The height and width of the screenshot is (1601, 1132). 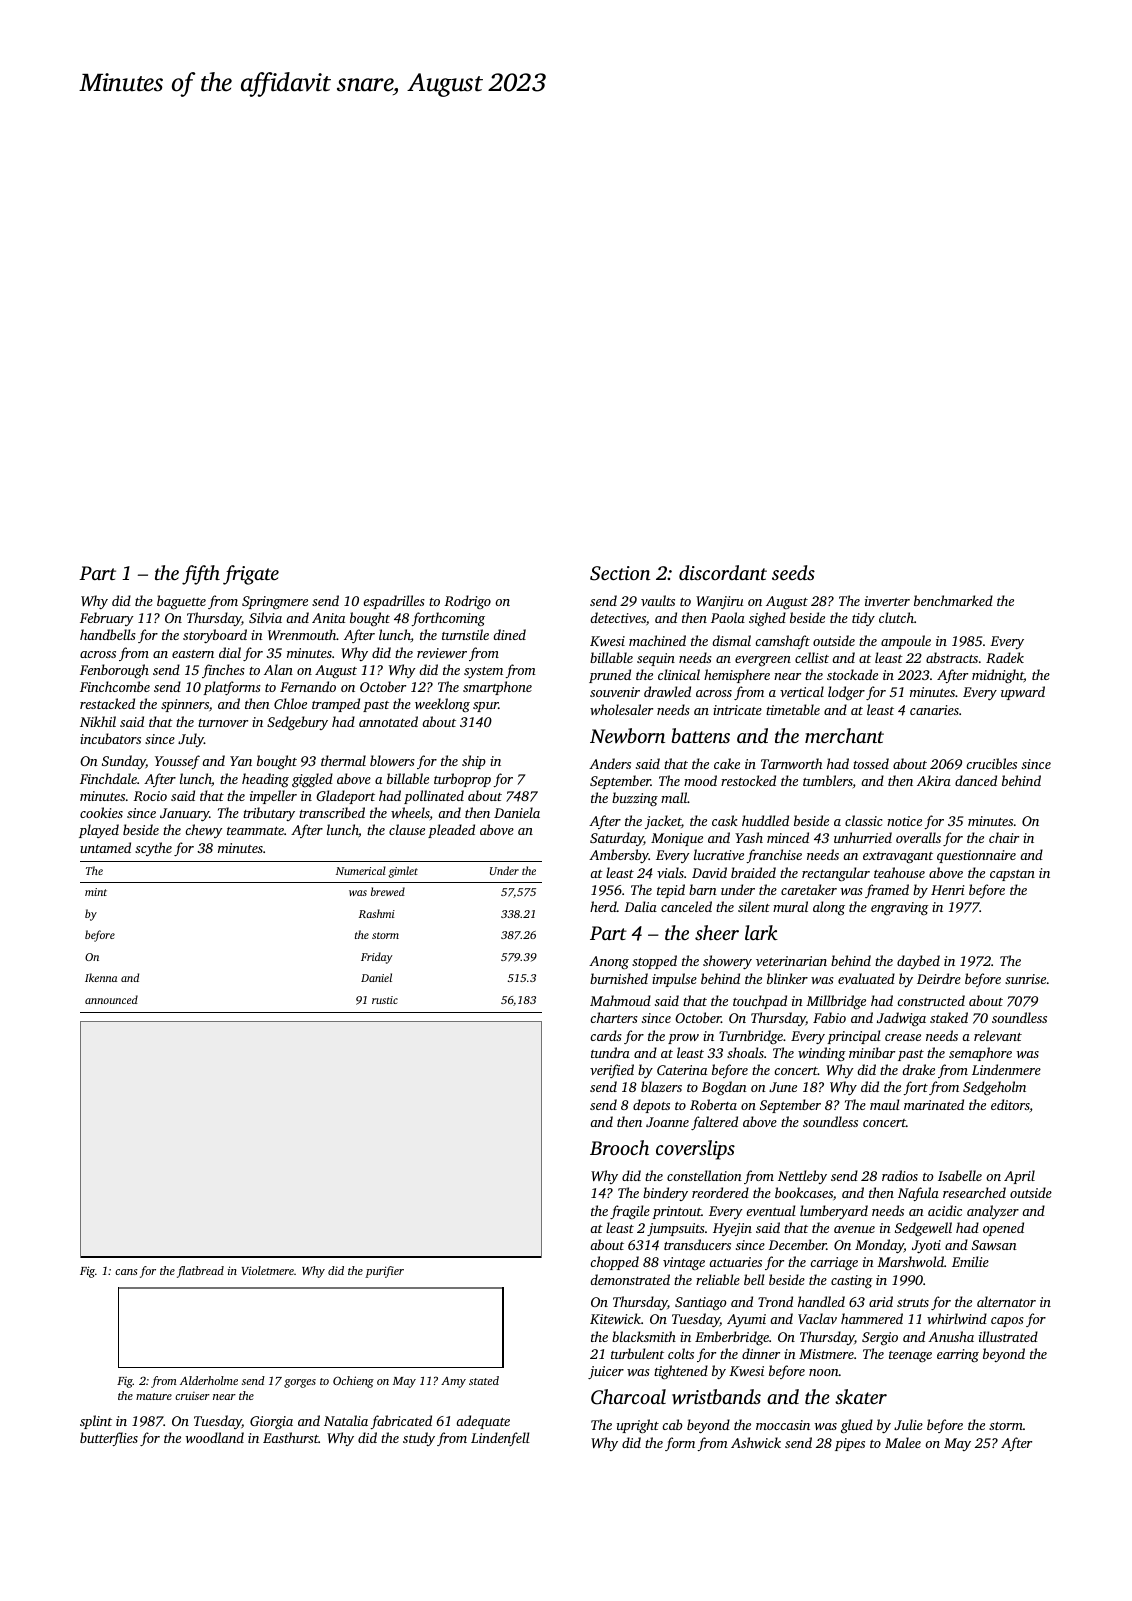 What do you see at coordinates (96, 892) in the screenshot?
I see `mint` at bounding box center [96, 892].
